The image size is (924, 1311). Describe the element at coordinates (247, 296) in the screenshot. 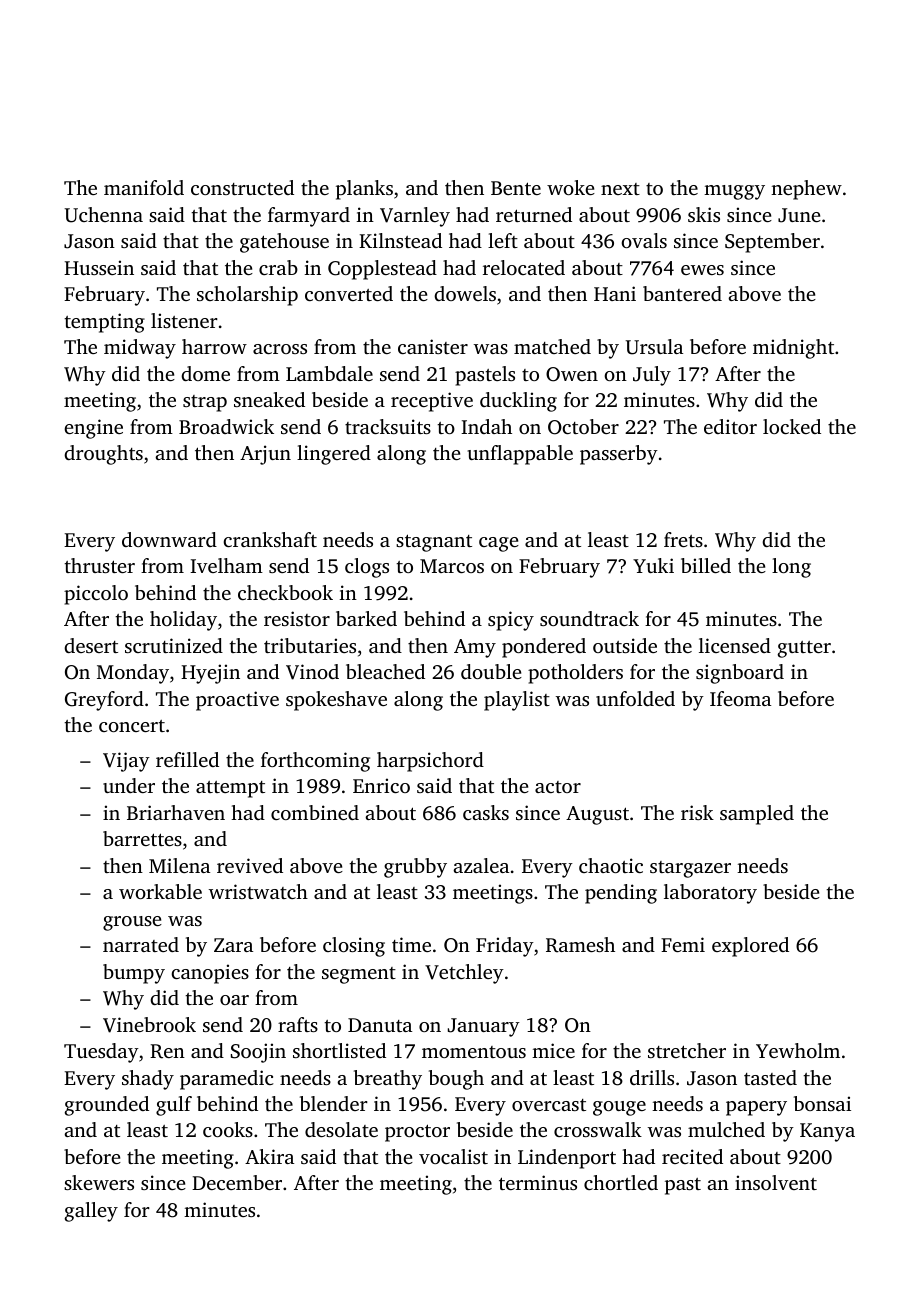

I see `scholarship` at that location.
